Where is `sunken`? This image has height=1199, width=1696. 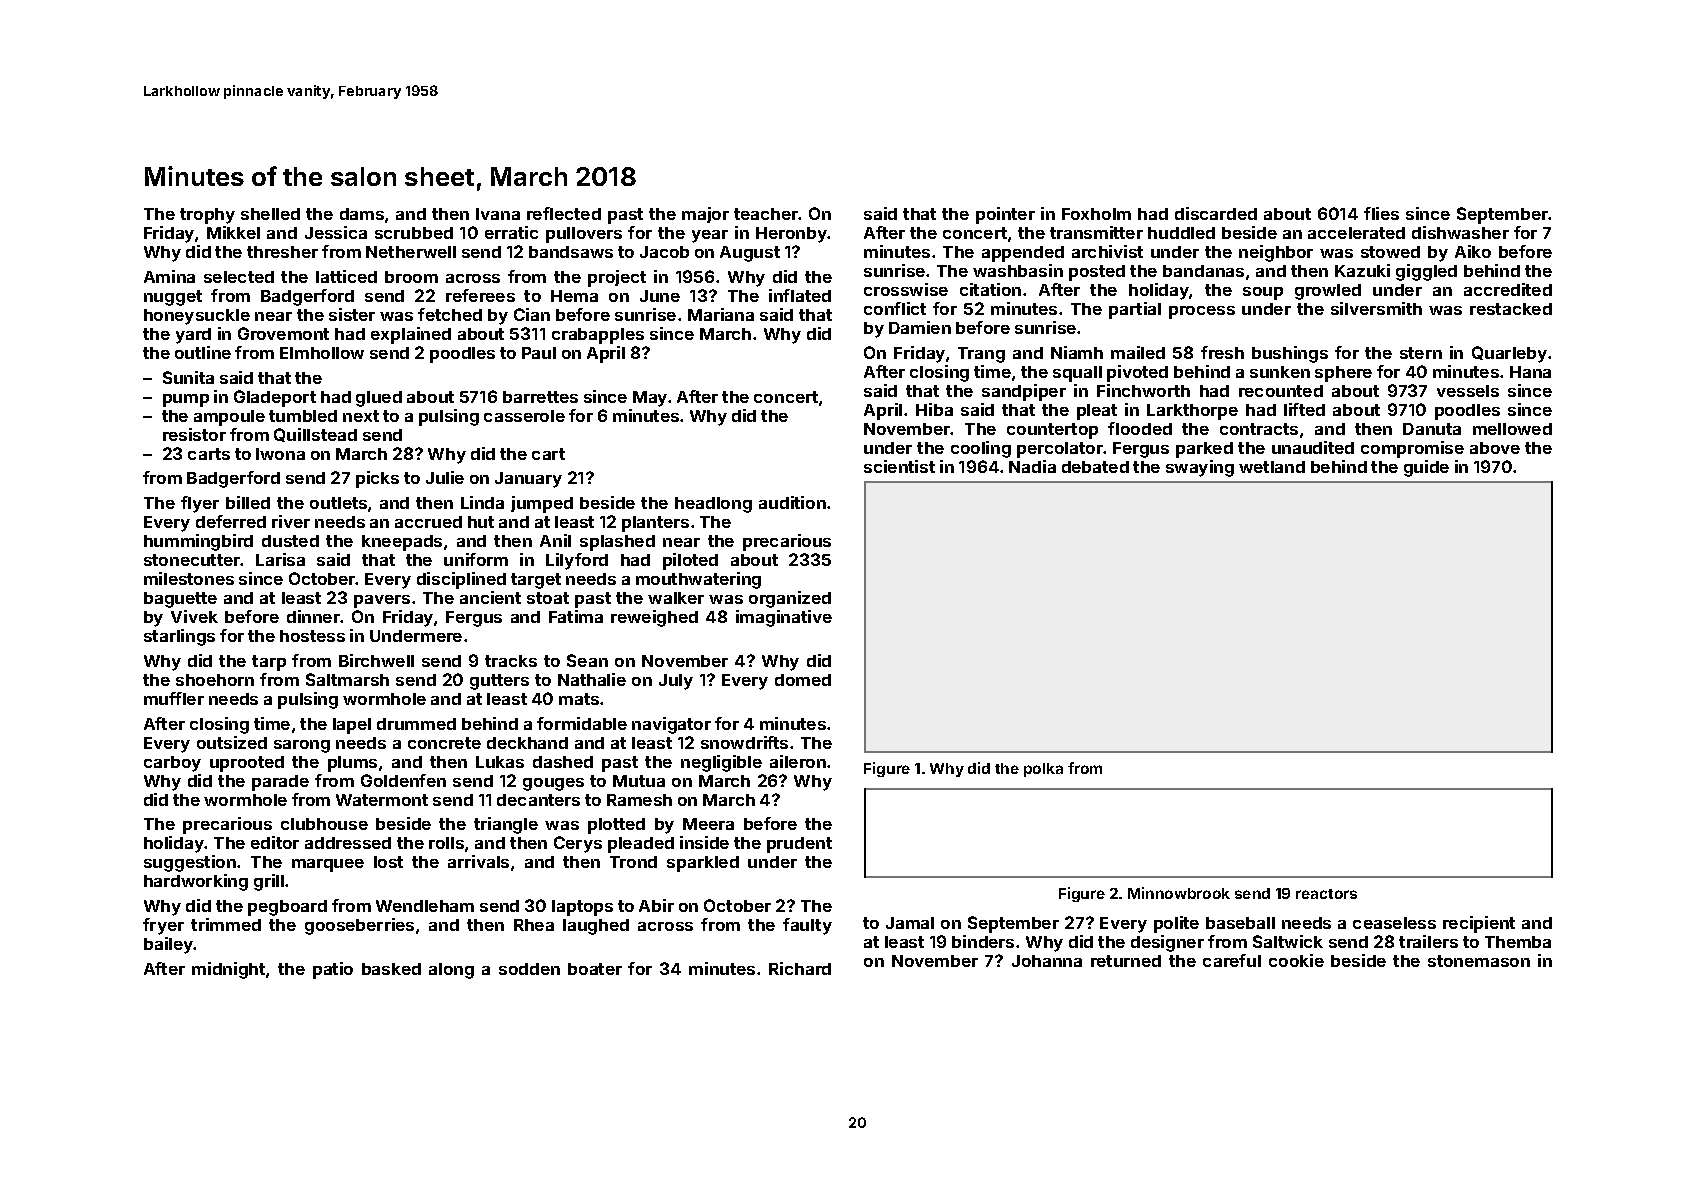 sunken is located at coordinates (1280, 372).
